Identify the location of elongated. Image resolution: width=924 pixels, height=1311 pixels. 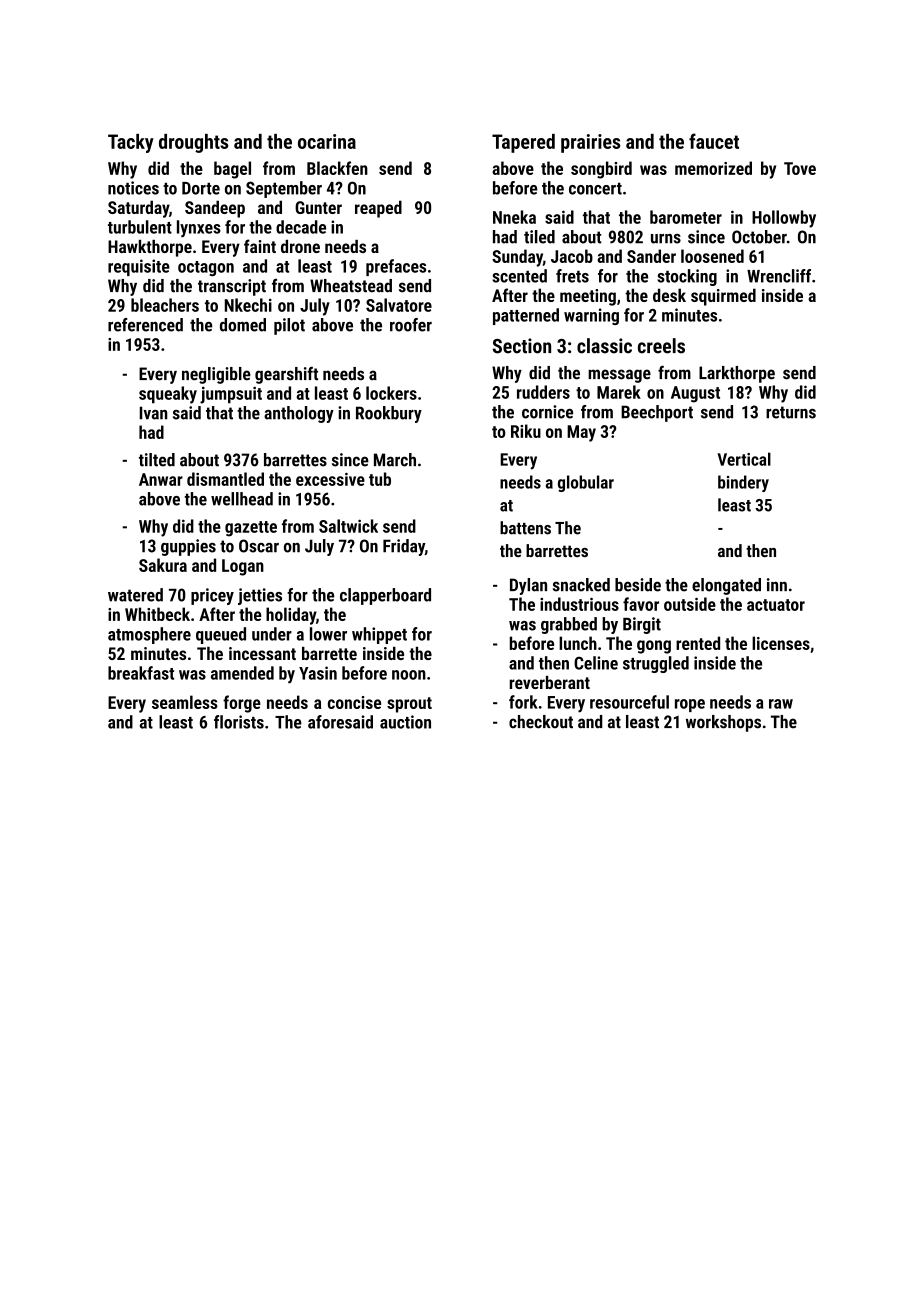
(726, 586).
